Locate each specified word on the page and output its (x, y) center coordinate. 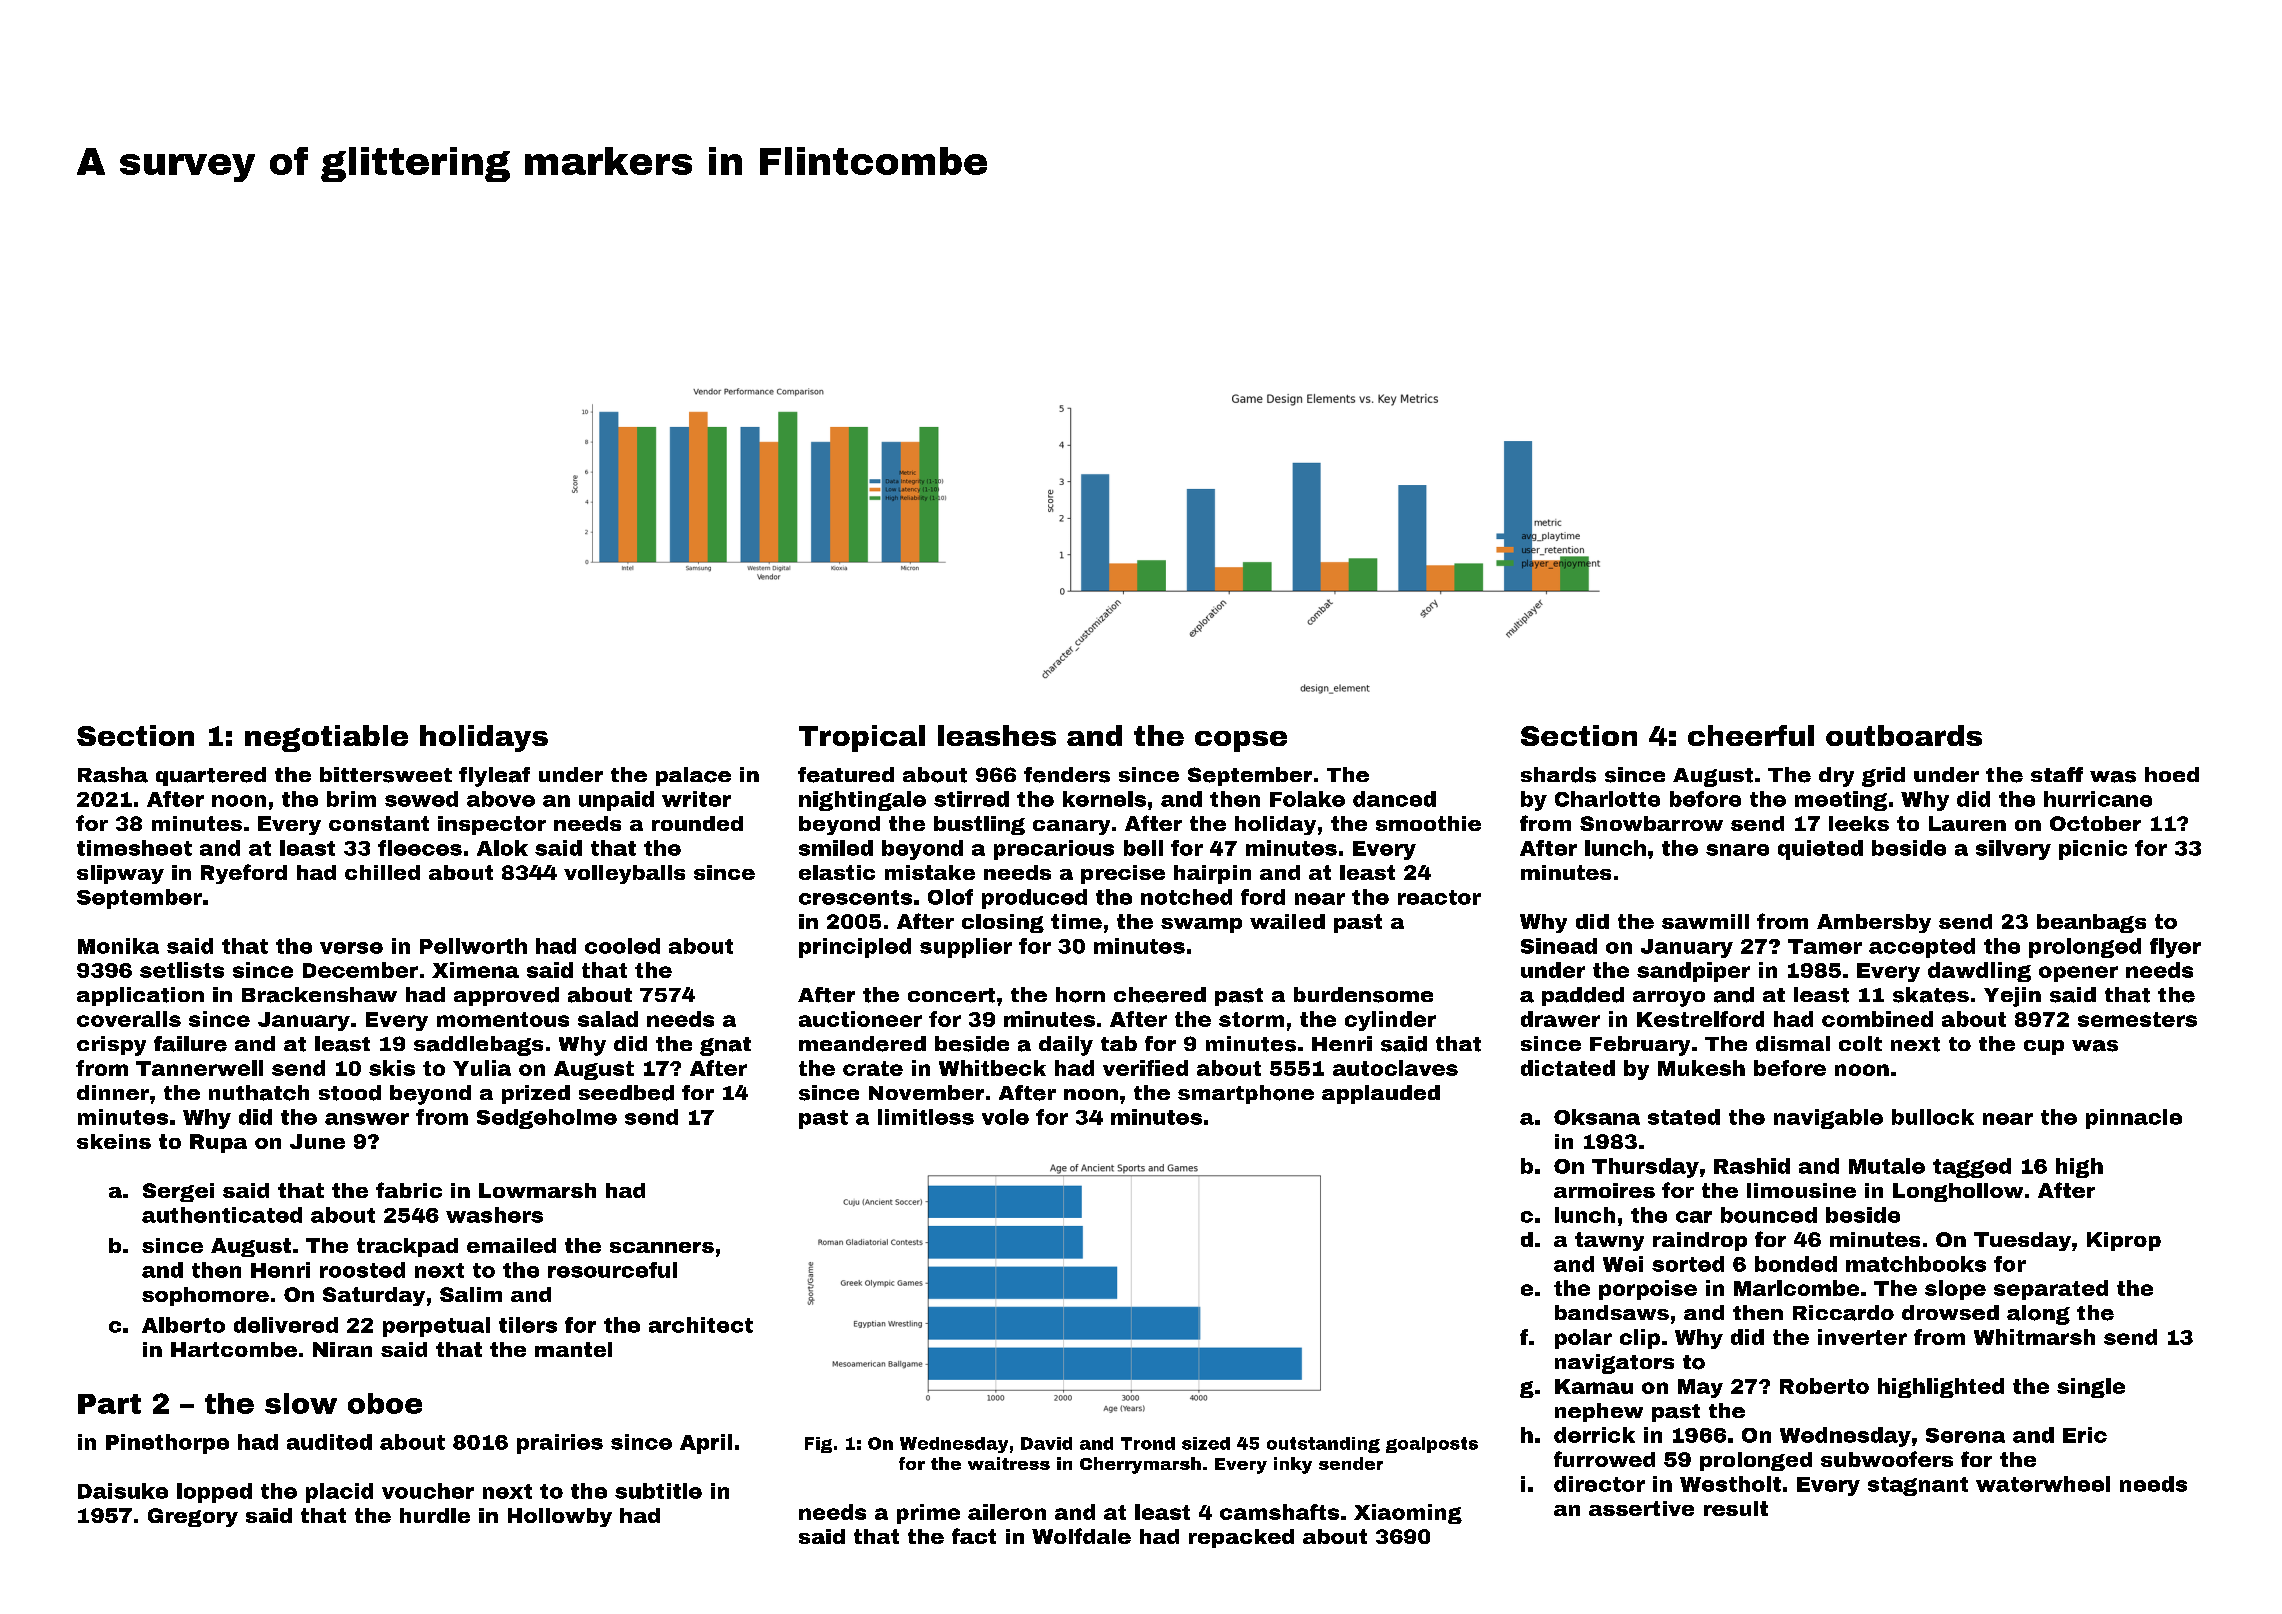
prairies (560, 1444)
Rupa (218, 1143)
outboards (1904, 735)
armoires (1604, 1190)
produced (1034, 899)
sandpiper (1693, 972)
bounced (1769, 1215)
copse (1241, 741)
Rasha (113, 775)
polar (1583, 1339)
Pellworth (473, 946)
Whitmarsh (2034, 1337)
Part (109, 1404)
